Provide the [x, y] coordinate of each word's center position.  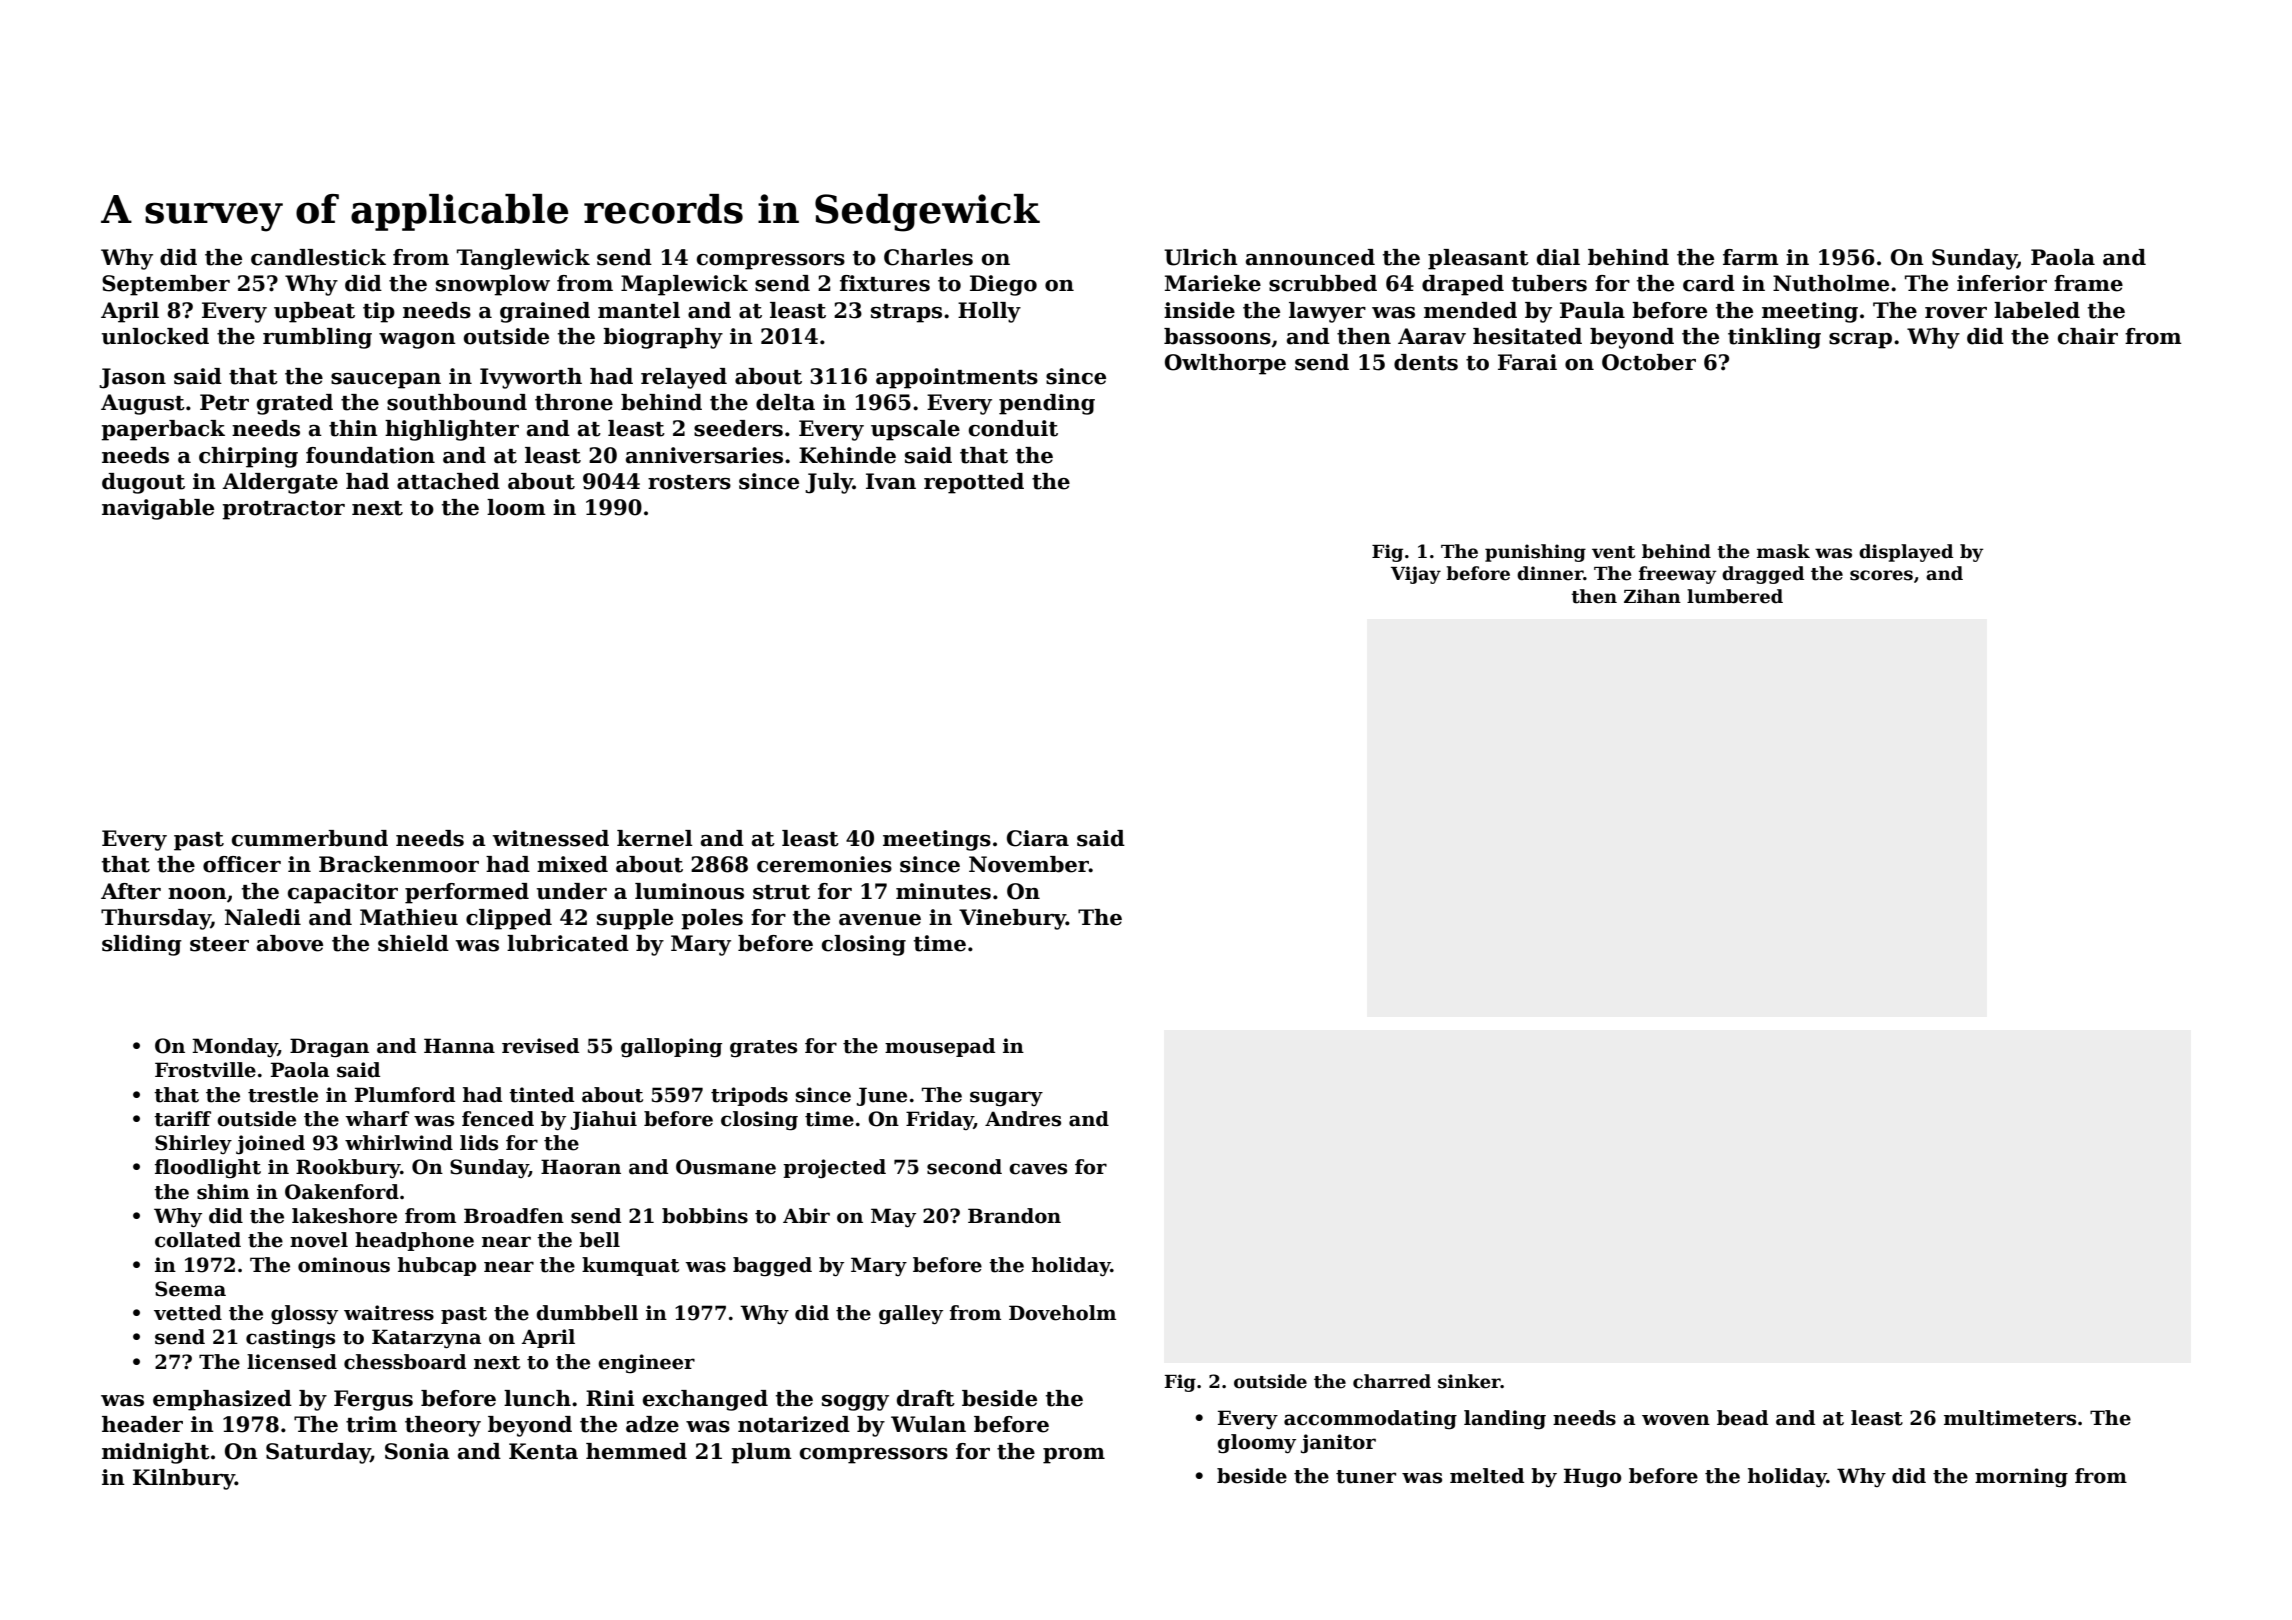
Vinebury [1012, 919]
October [1649, 362]
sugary [1006, 1099]
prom [1074, 1456]
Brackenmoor [399, 864]
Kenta [543, 1451]
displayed [1906, 553]
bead [1742, 1418]
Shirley [193, 1144]
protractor [283, 510]
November [1029, 864]
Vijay [1416, 575]
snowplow [493, 285]
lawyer [1327, 312]
